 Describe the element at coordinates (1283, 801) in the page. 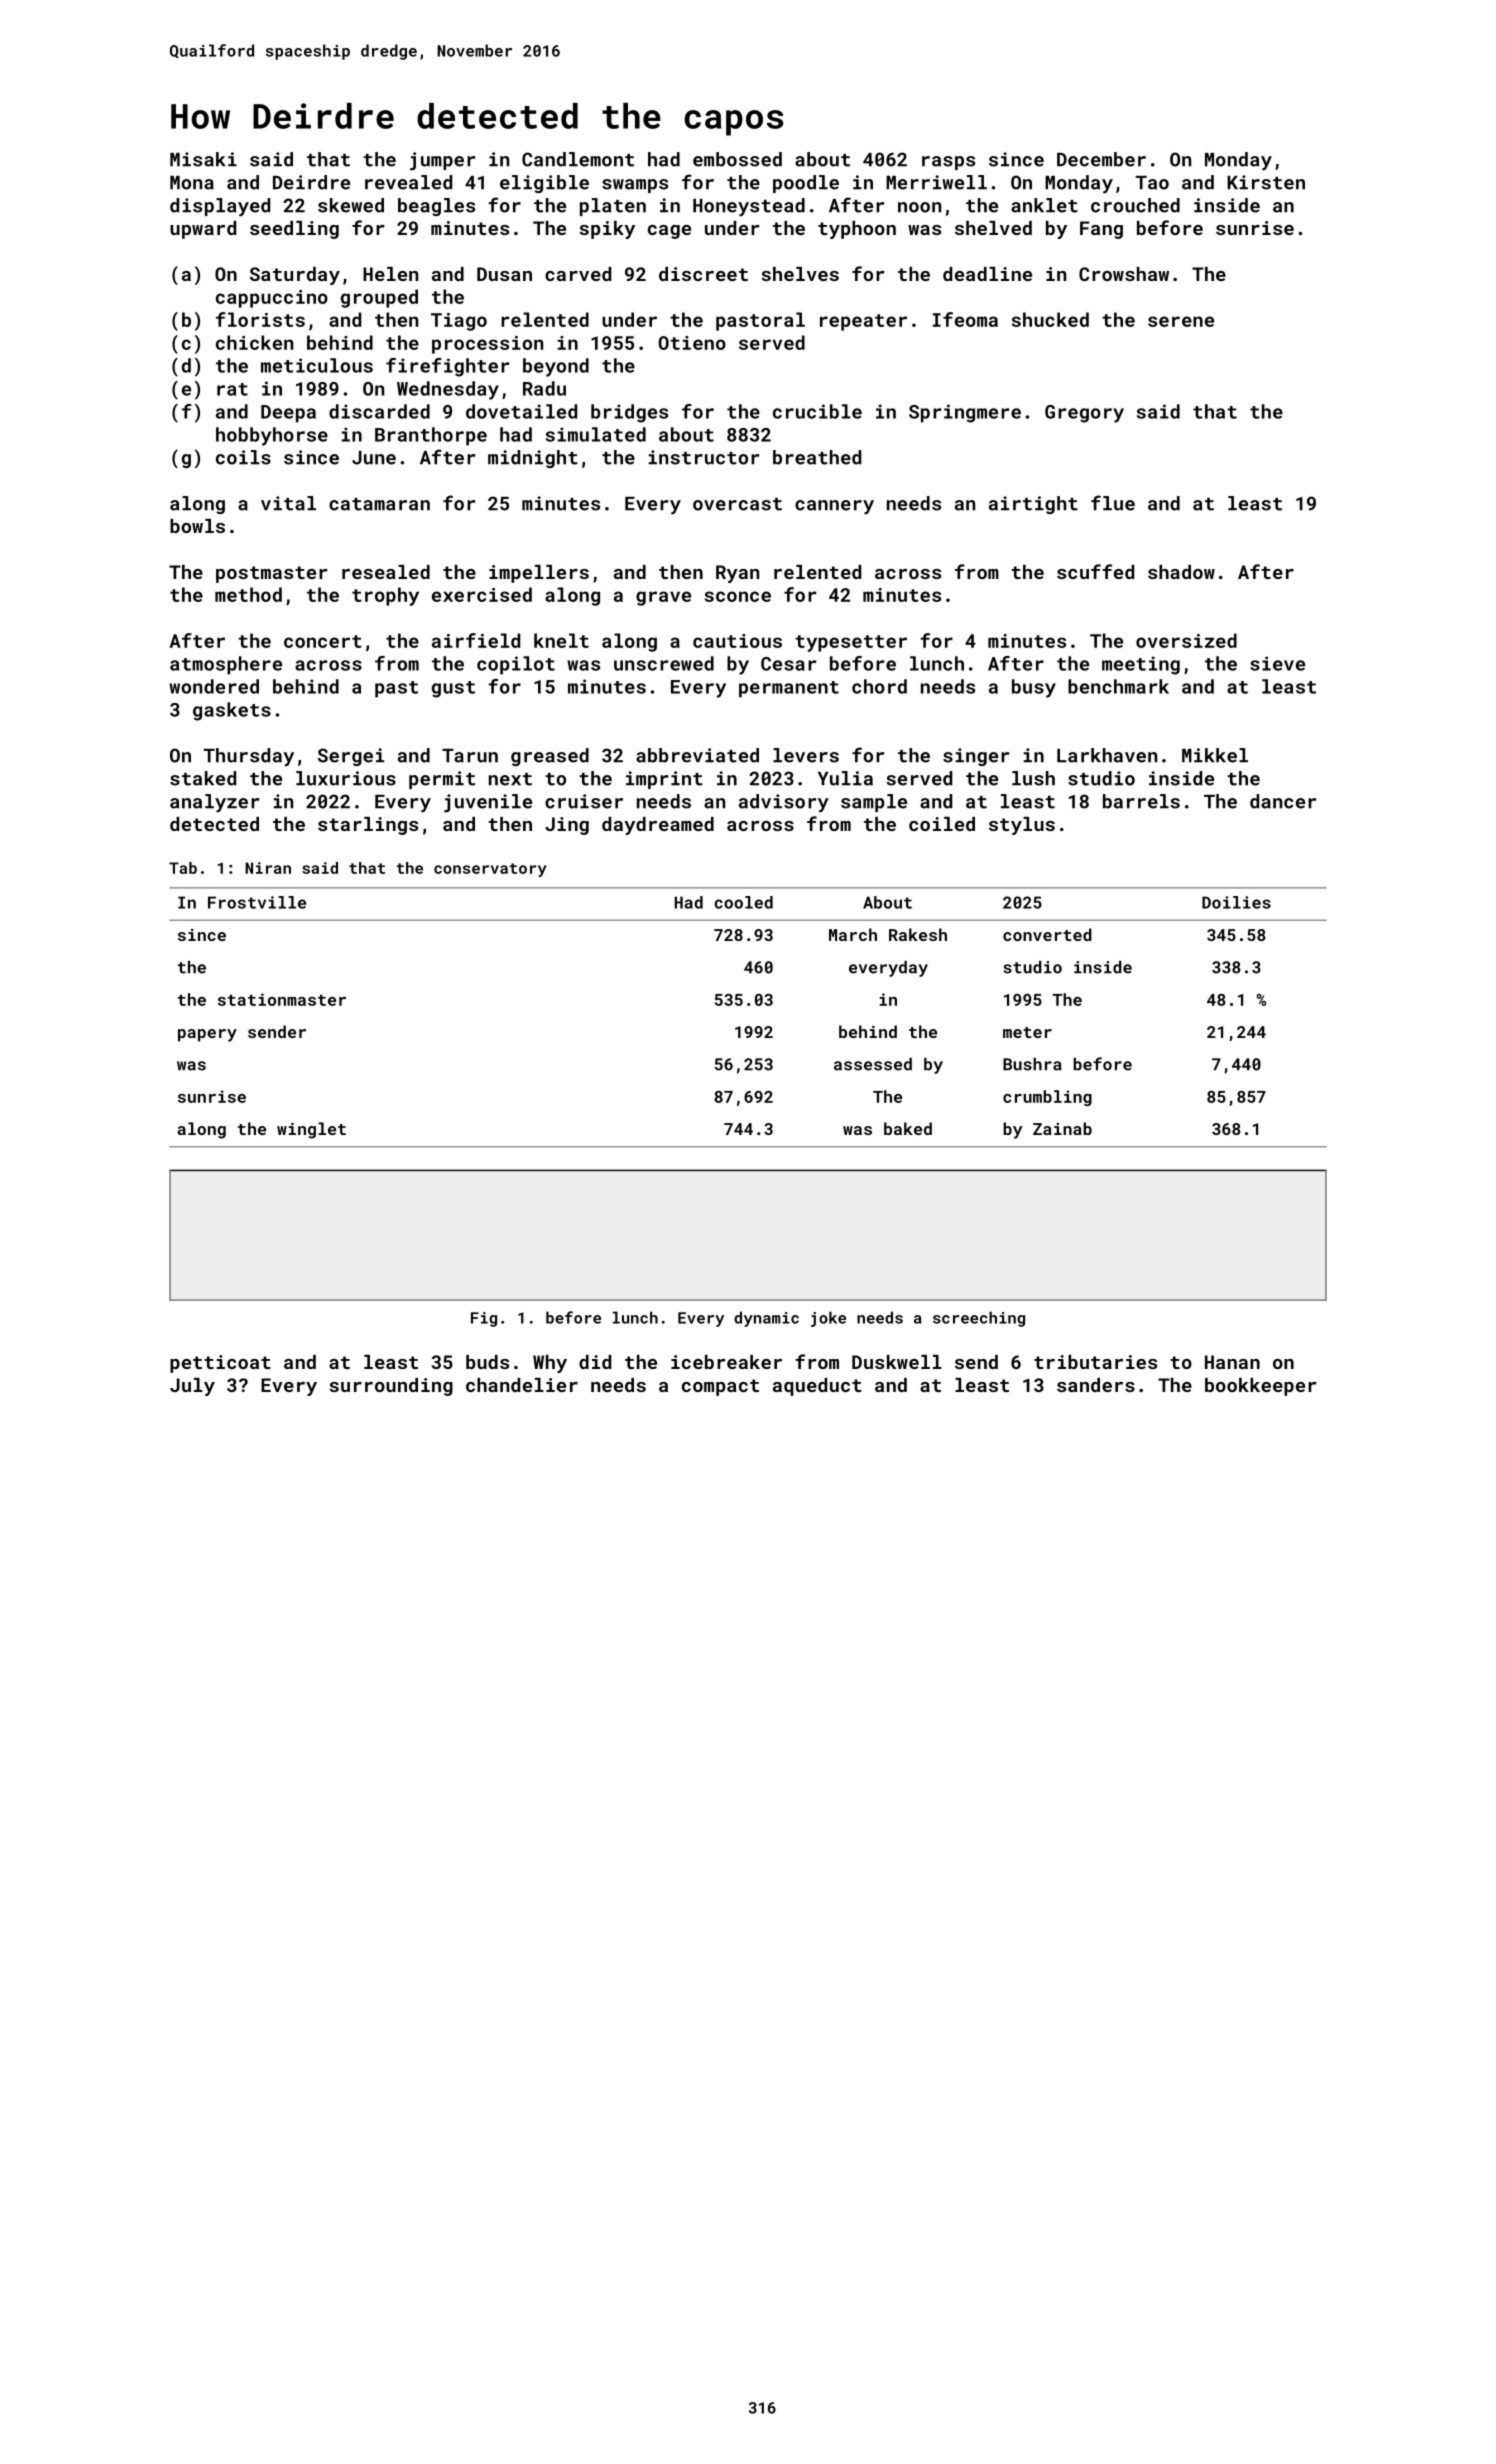

I see `dancer` at that location.
